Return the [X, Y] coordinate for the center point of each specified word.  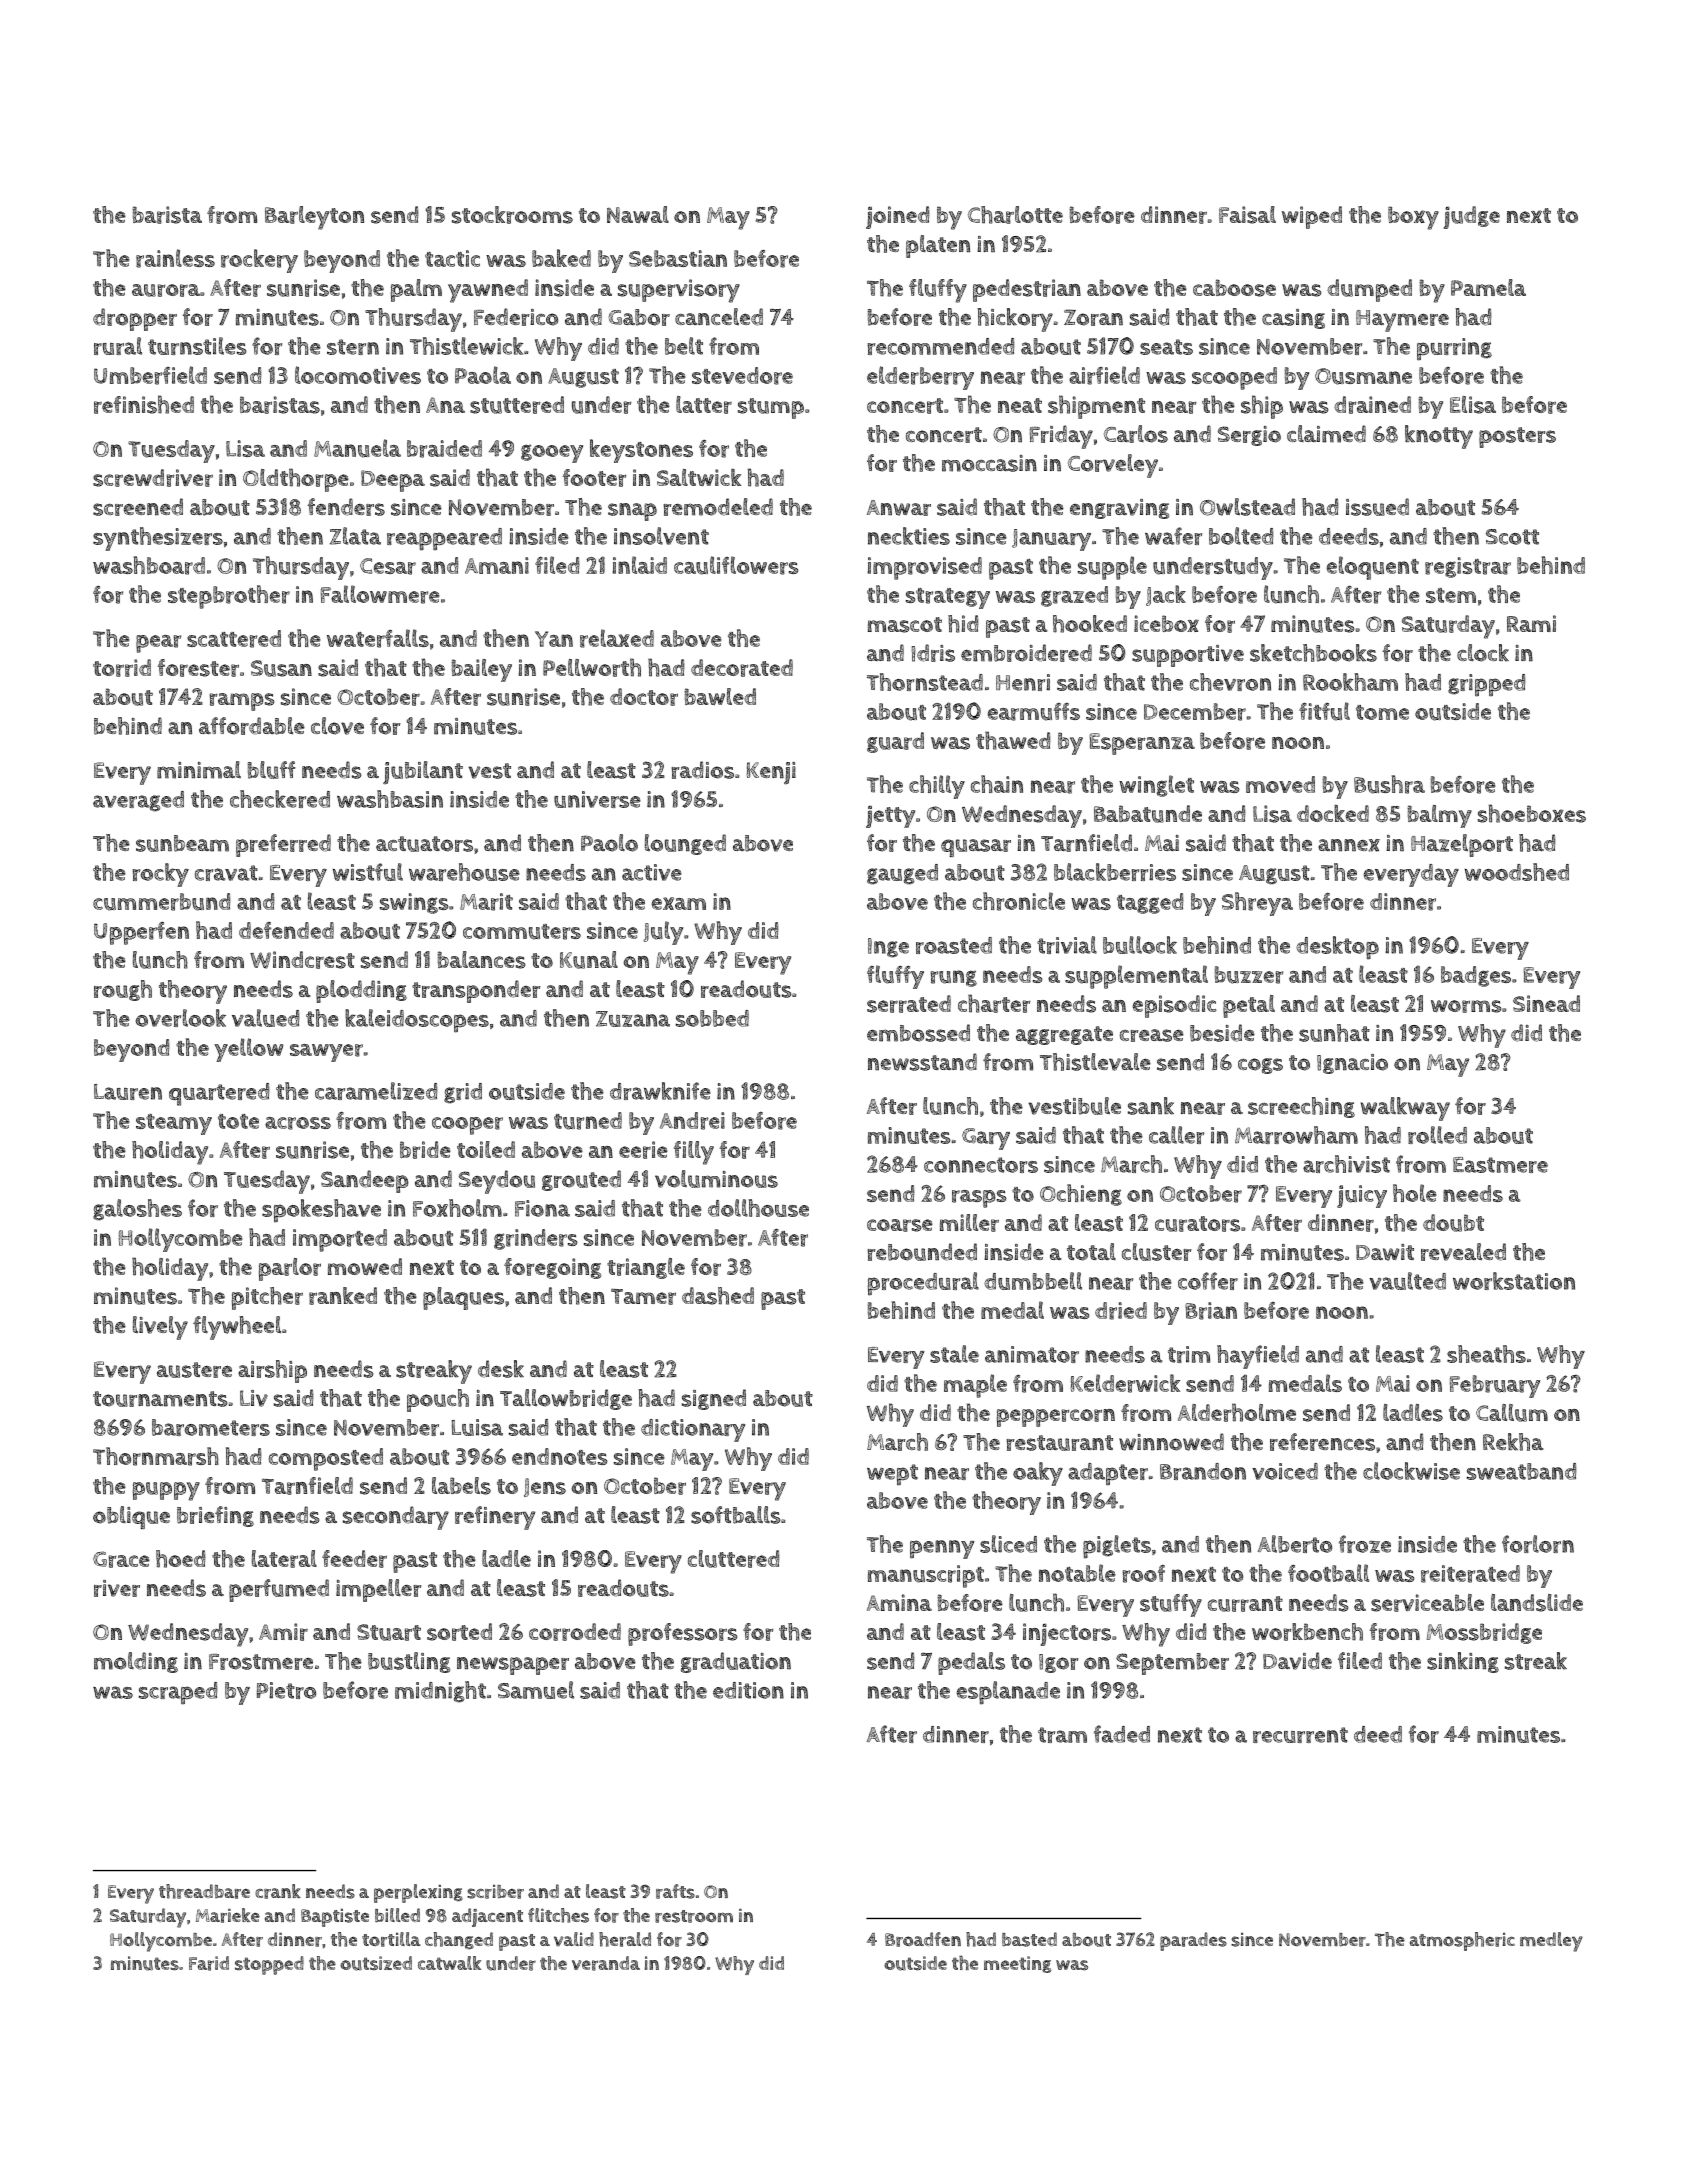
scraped [178, 1693]
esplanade [1008, 1693]
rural [118, 346]
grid [463, 1093]
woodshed [1517, 872]
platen [938, 246]
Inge [888, 948]
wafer [1173, 536]
